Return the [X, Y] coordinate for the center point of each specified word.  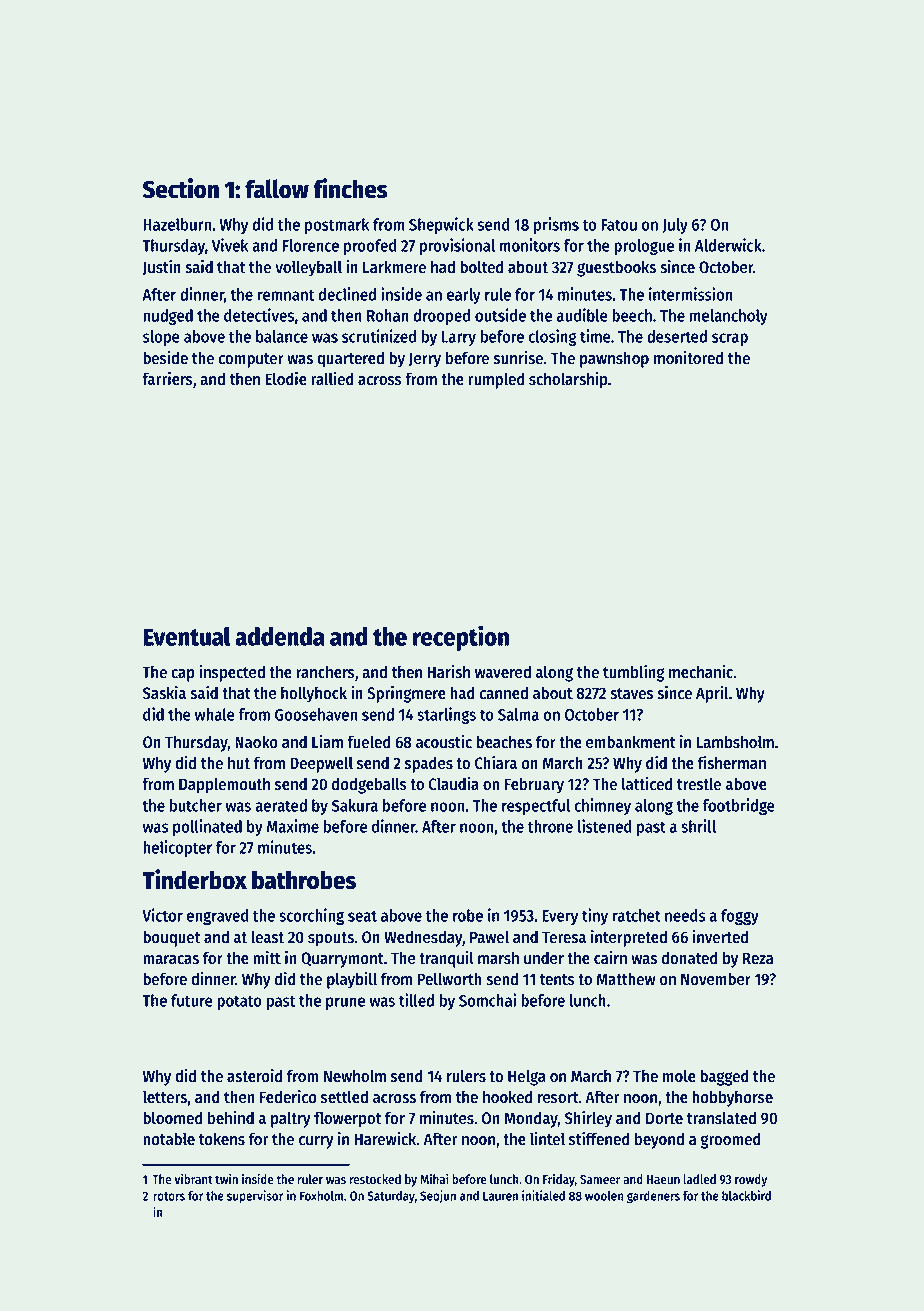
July [675, 226]
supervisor [255, 1197]
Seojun [438, 1196]
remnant [286, 295]
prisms [556, 225]
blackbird [746, 1195]
